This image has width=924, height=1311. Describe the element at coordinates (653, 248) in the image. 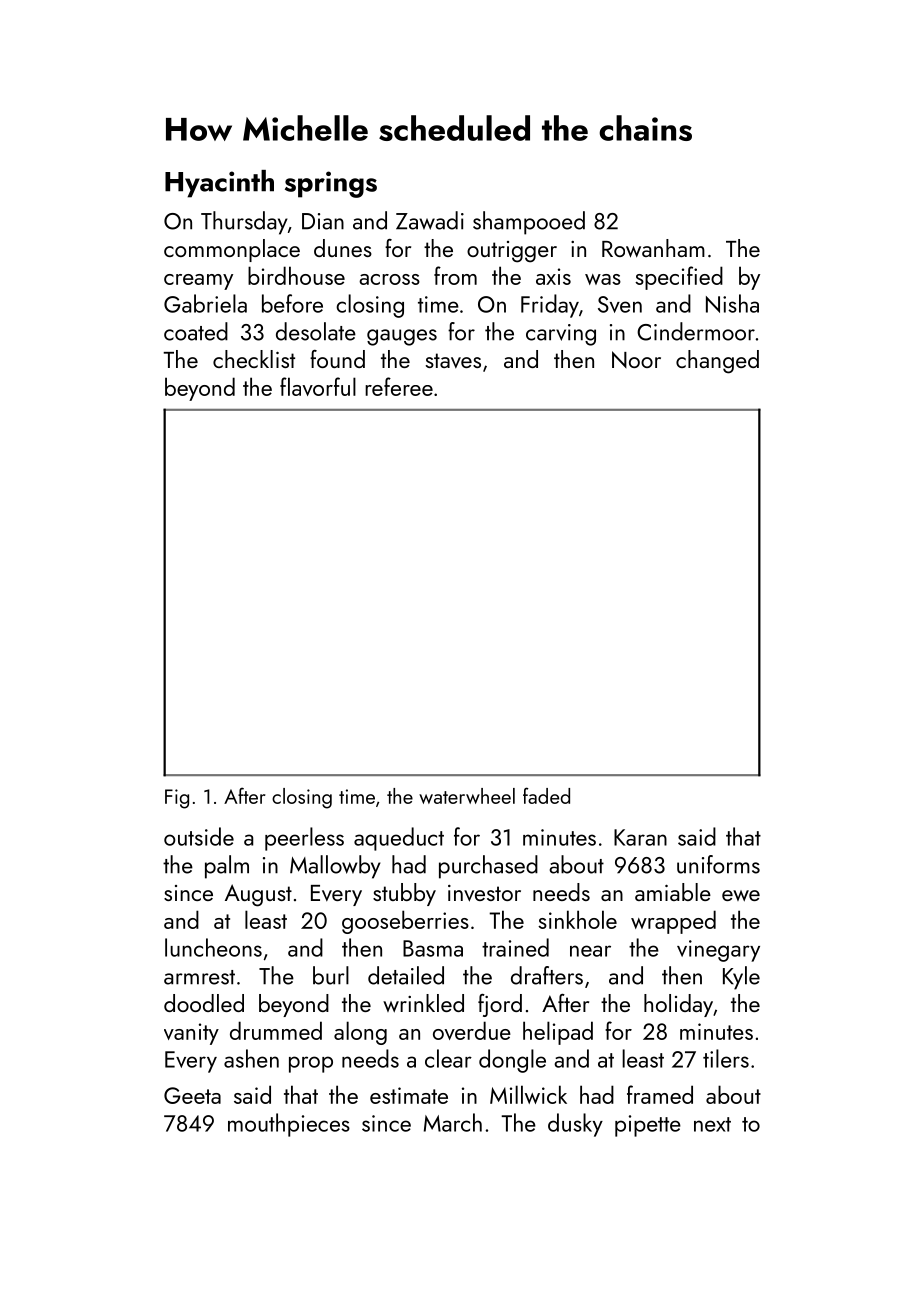

I see `Rowanham` at that location.
